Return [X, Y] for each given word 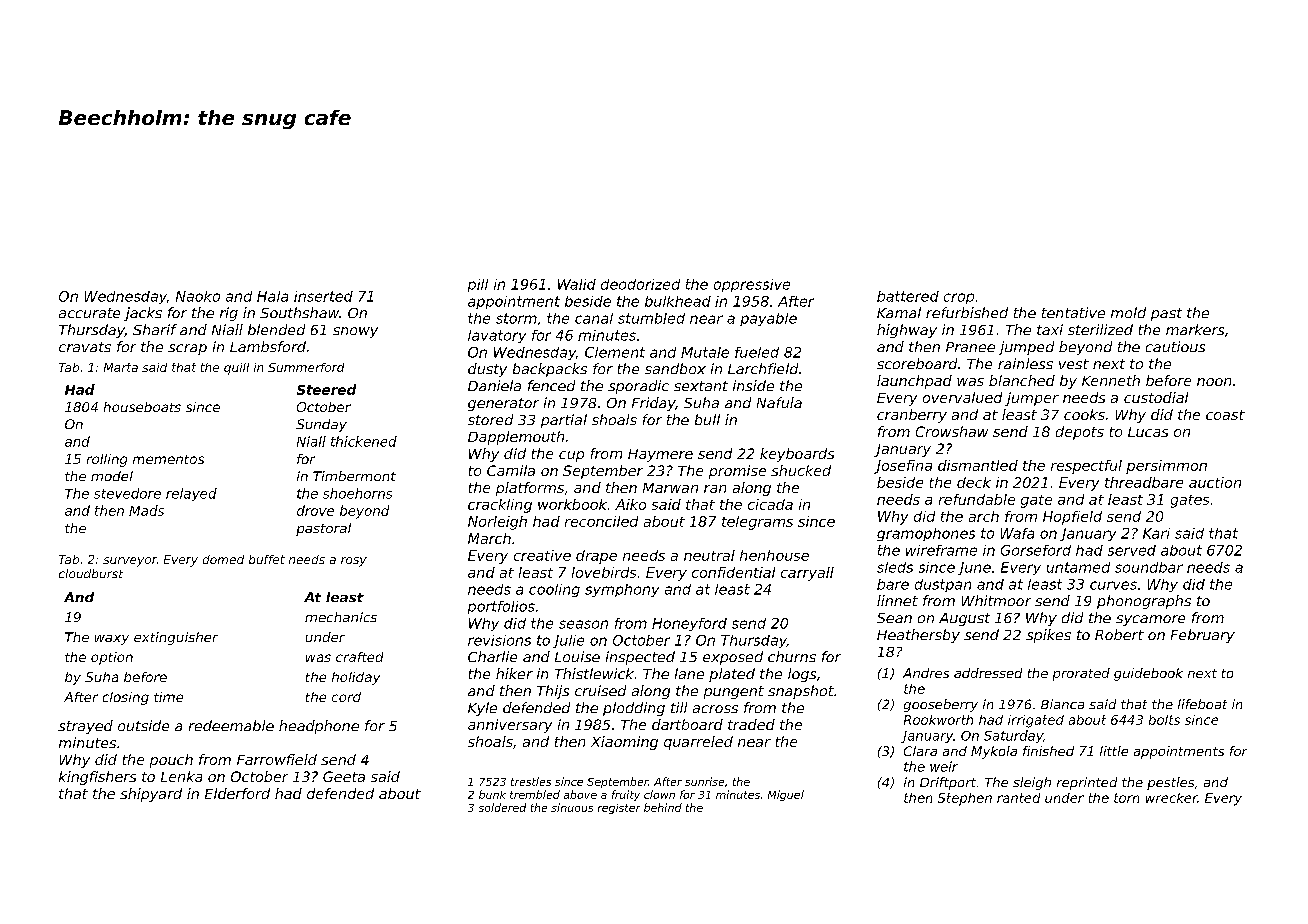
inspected [640, 658]
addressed [988, 673]
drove [315, 510]
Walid [577, 284]
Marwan [670, 488]
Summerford [306, 367]
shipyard [151, 795]
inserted [323, 296]
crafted [359, 657]
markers [1195, 329]
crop [959, 298]
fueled [757, 352]
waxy [112, 640]
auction [1215, 482]
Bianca [1062, 704]
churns [792, 656]
